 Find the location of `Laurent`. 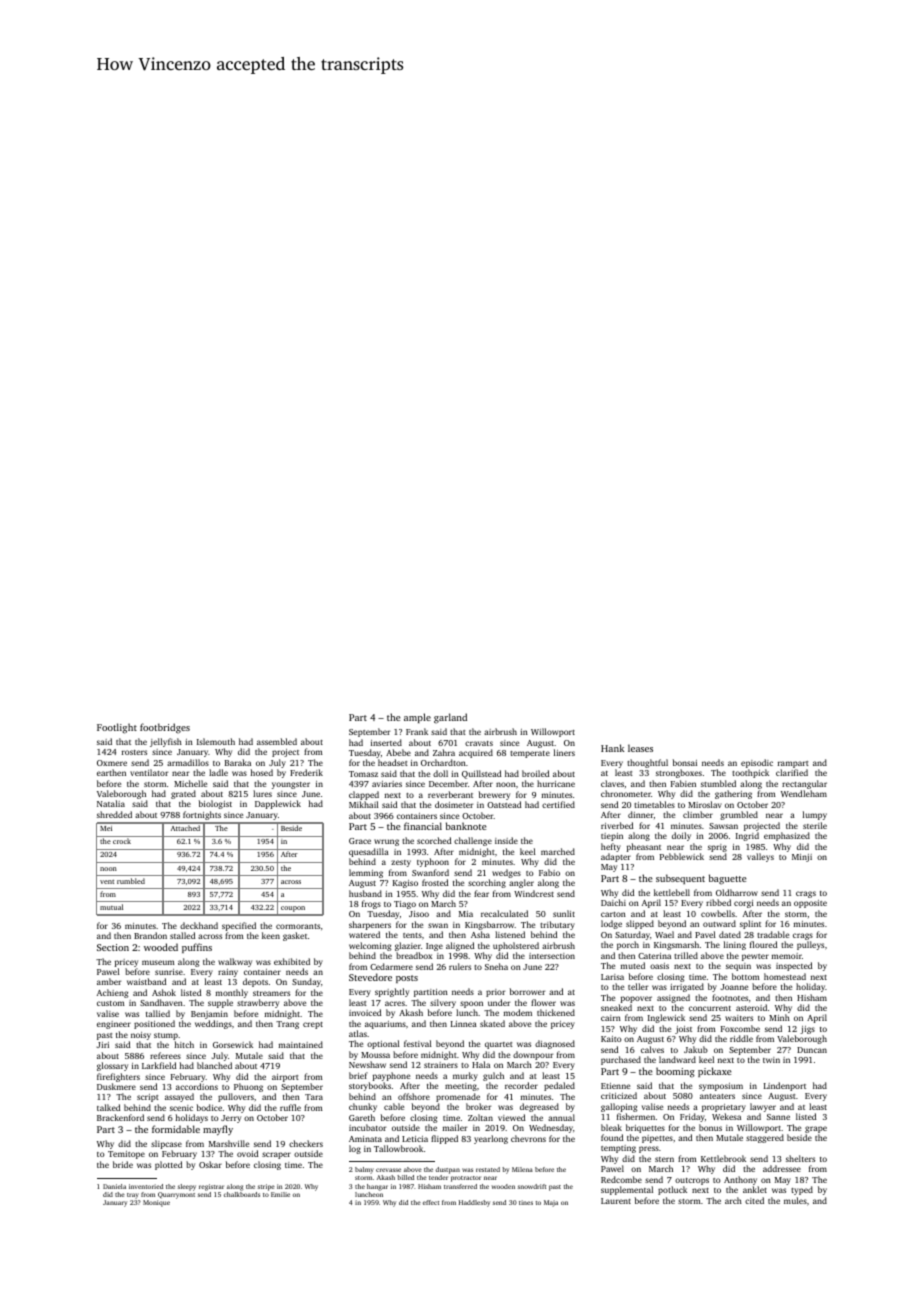

Laurent is located at coordinates (616, 1201).
